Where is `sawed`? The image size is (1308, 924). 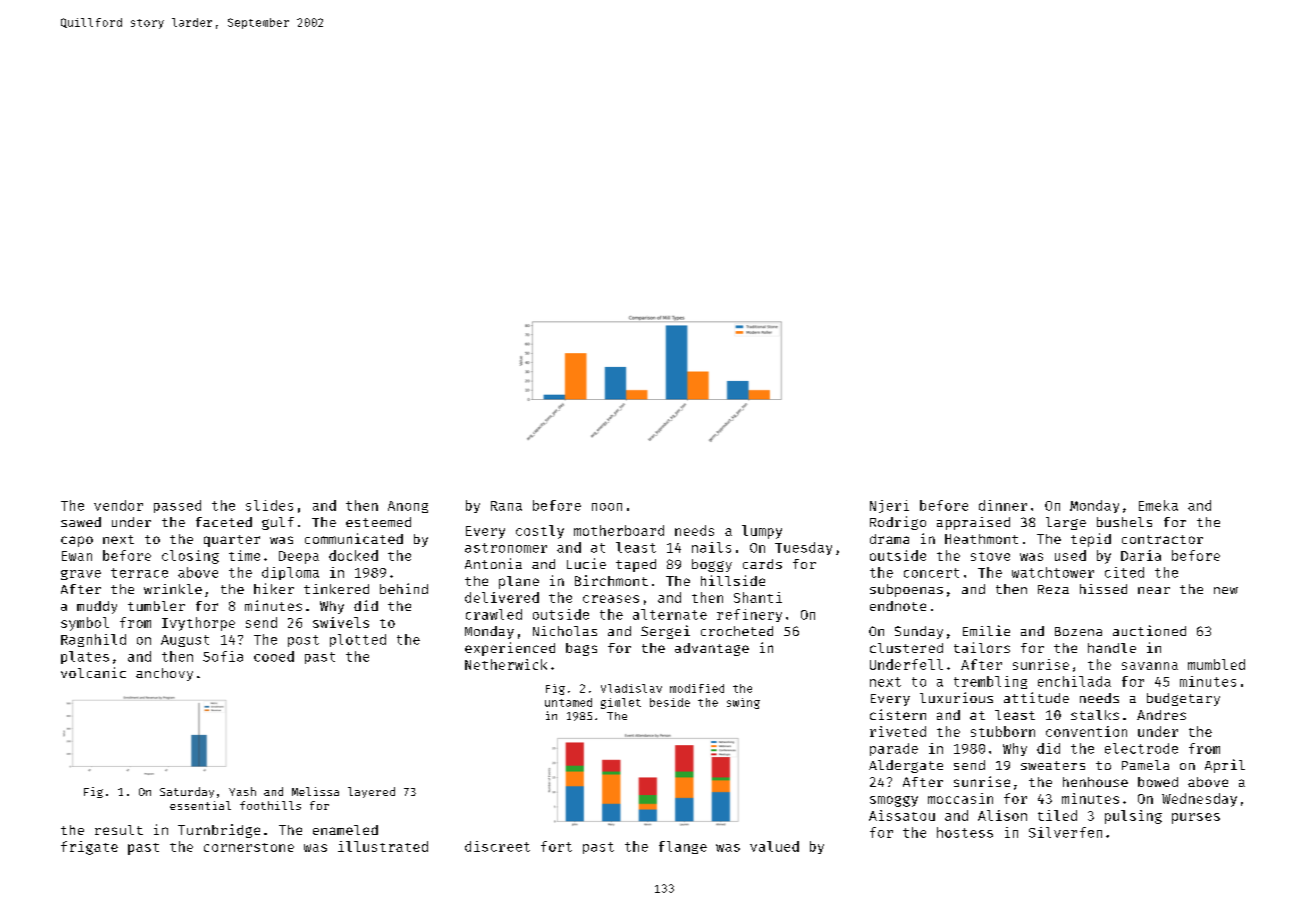
sawed is located at coordinates (81, 522).
